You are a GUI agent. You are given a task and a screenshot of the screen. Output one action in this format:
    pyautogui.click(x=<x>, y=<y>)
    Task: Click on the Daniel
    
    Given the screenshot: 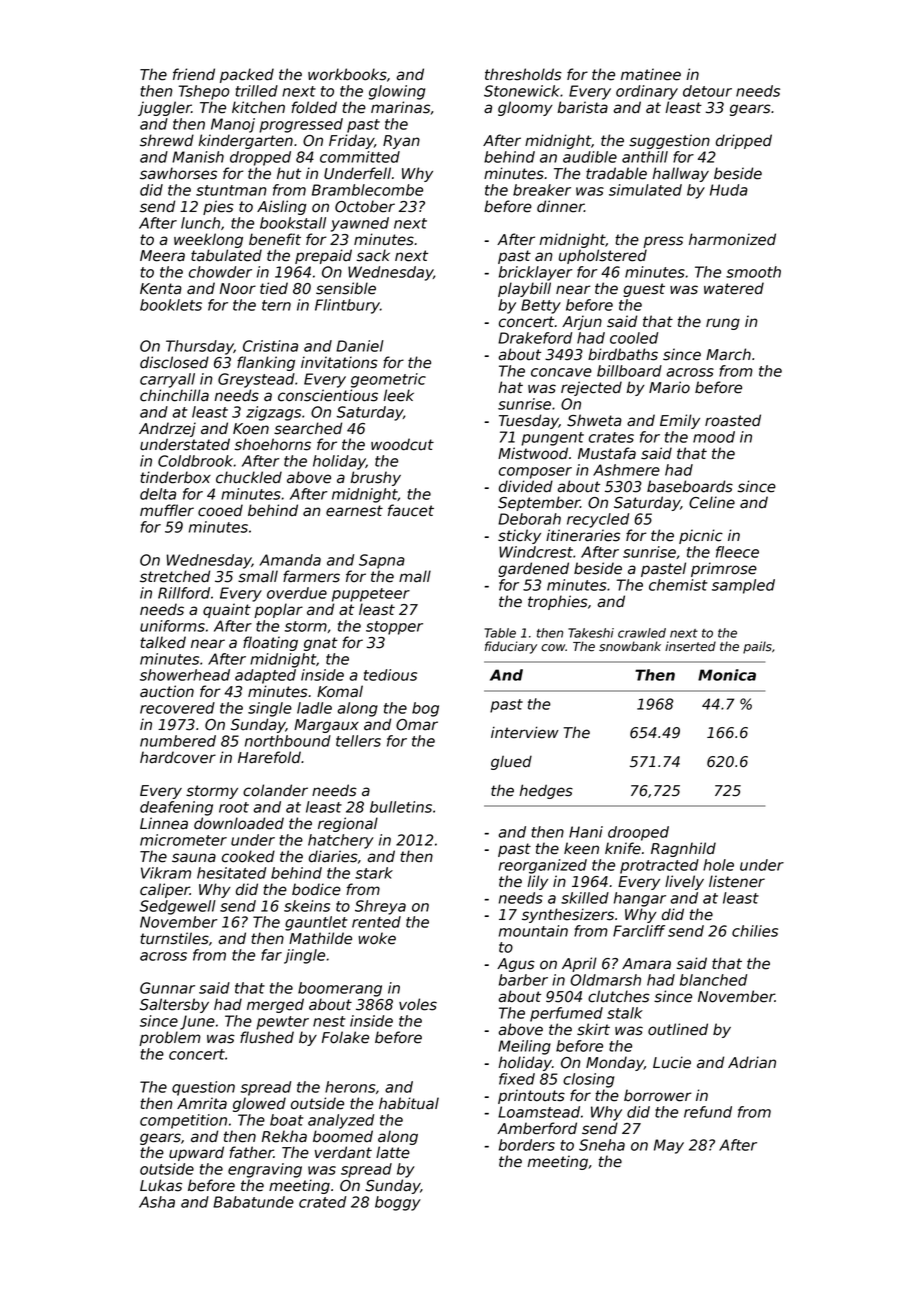 What is the action you would take?
    pyautogui.click(x=360, y=346)
